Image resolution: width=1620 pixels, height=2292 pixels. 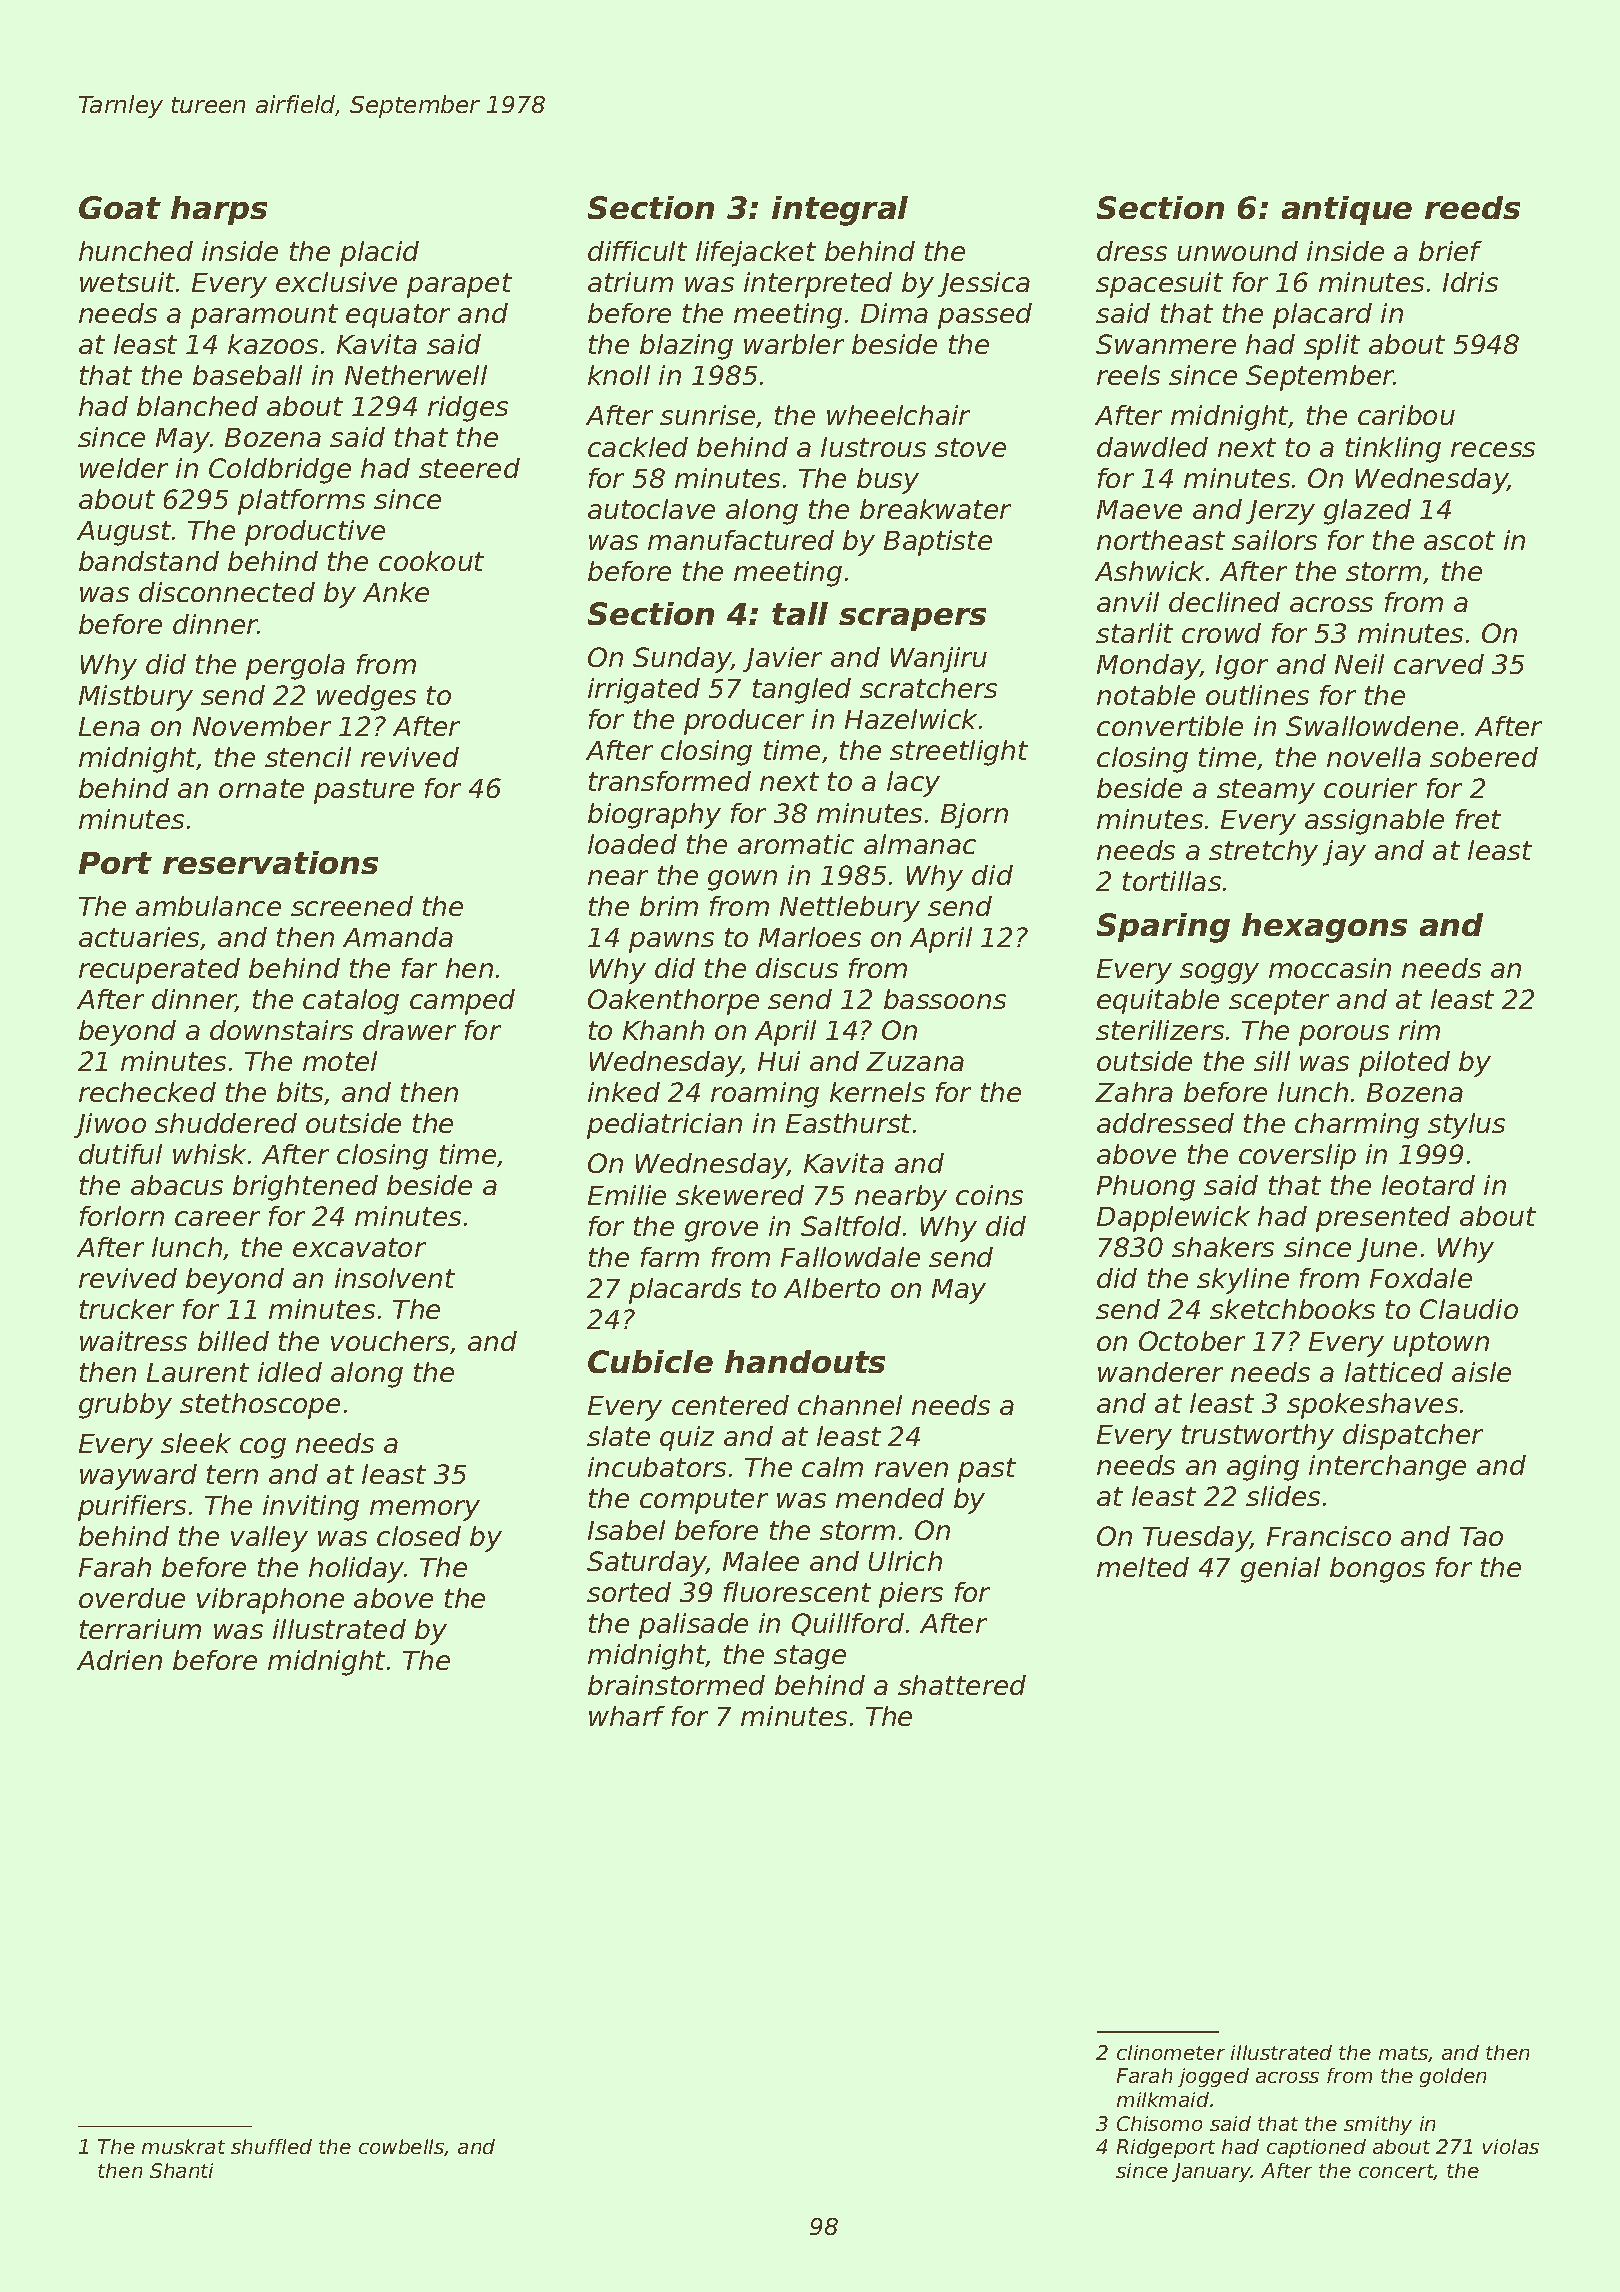 What do you see at coordinates (1242, 667) in the screenshot?
I see `Igor` at bounding box center [1242, 667].
